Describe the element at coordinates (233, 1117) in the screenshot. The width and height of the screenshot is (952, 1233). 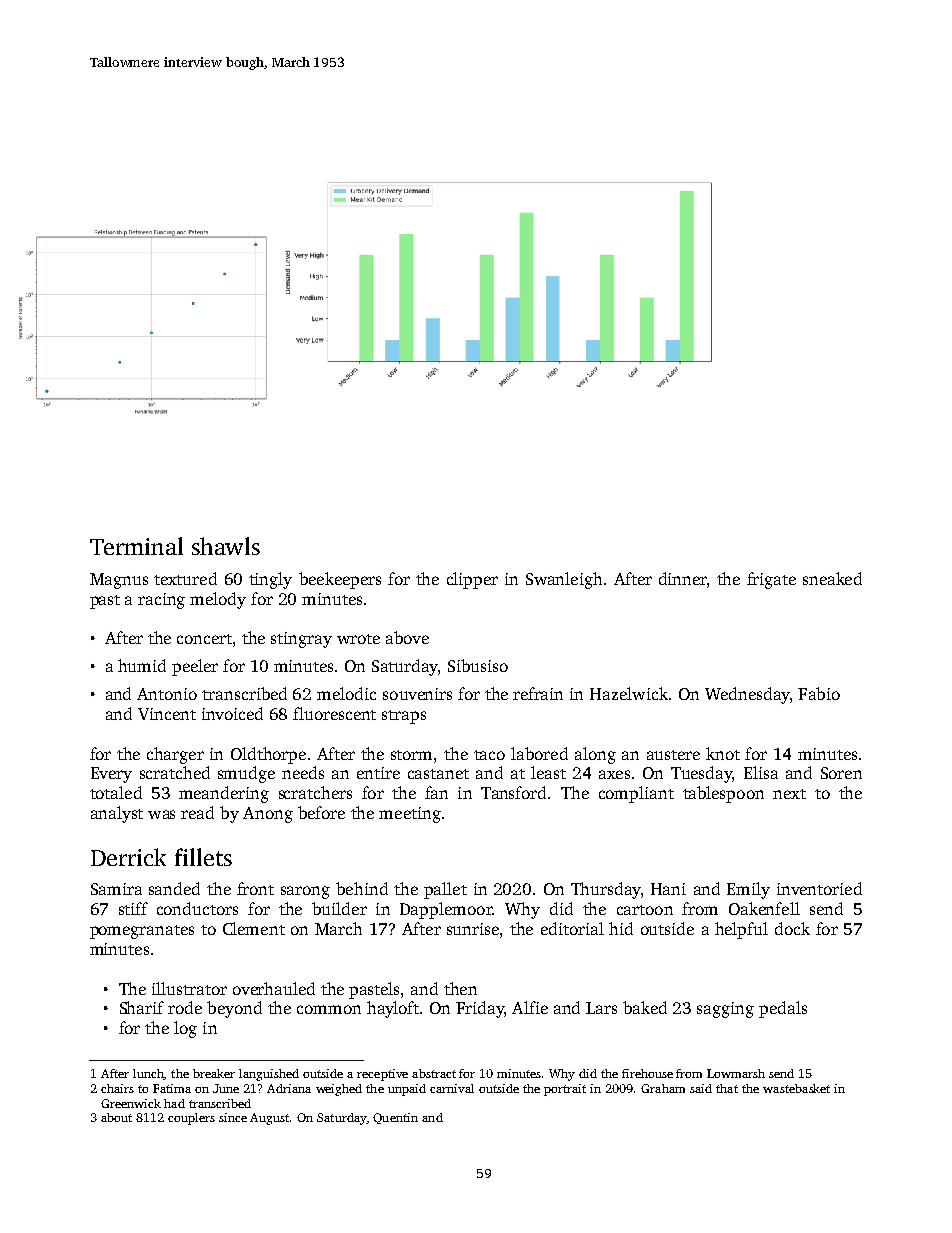
I see `since` at that location.
